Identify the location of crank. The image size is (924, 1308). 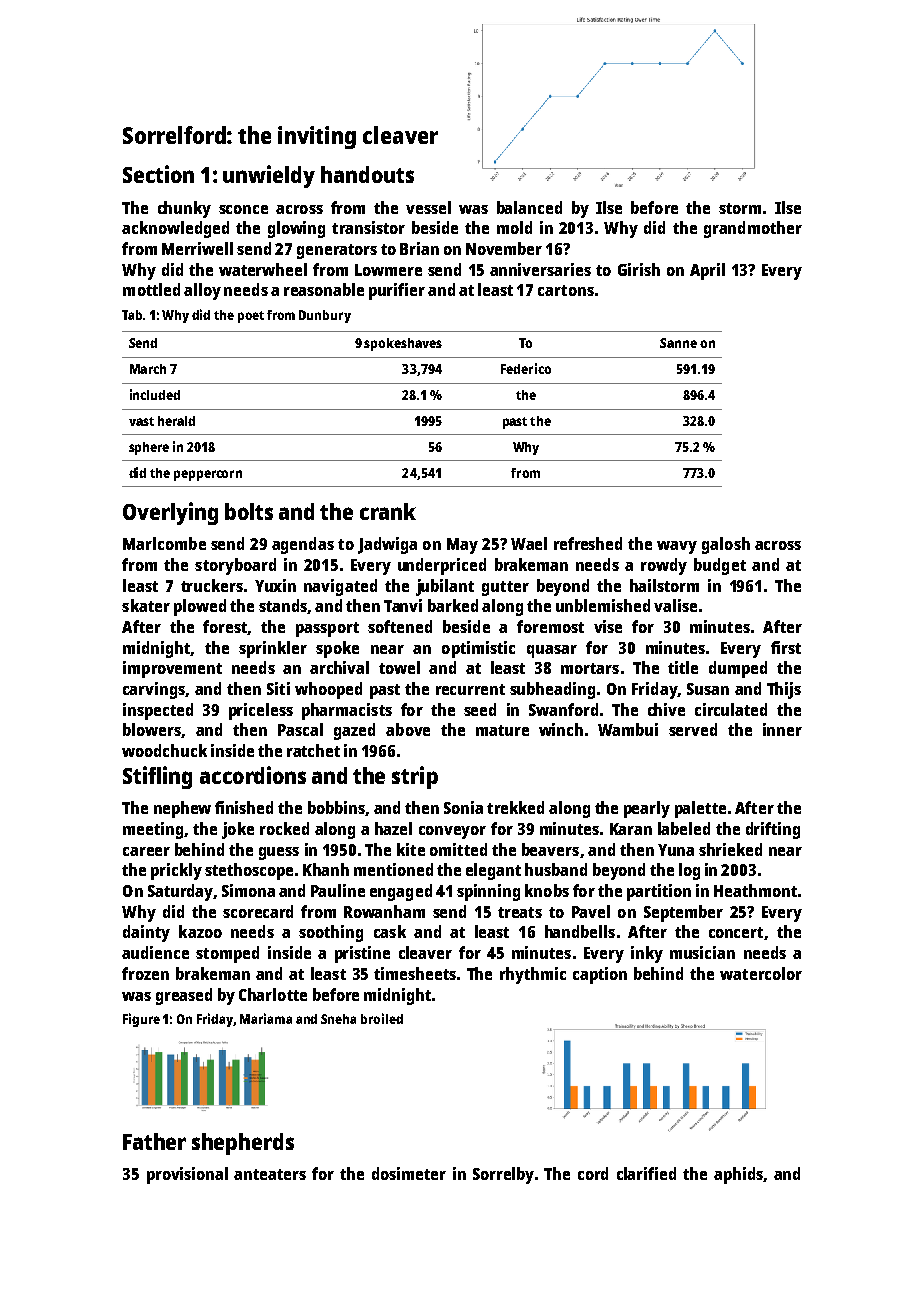
(388, 511).
